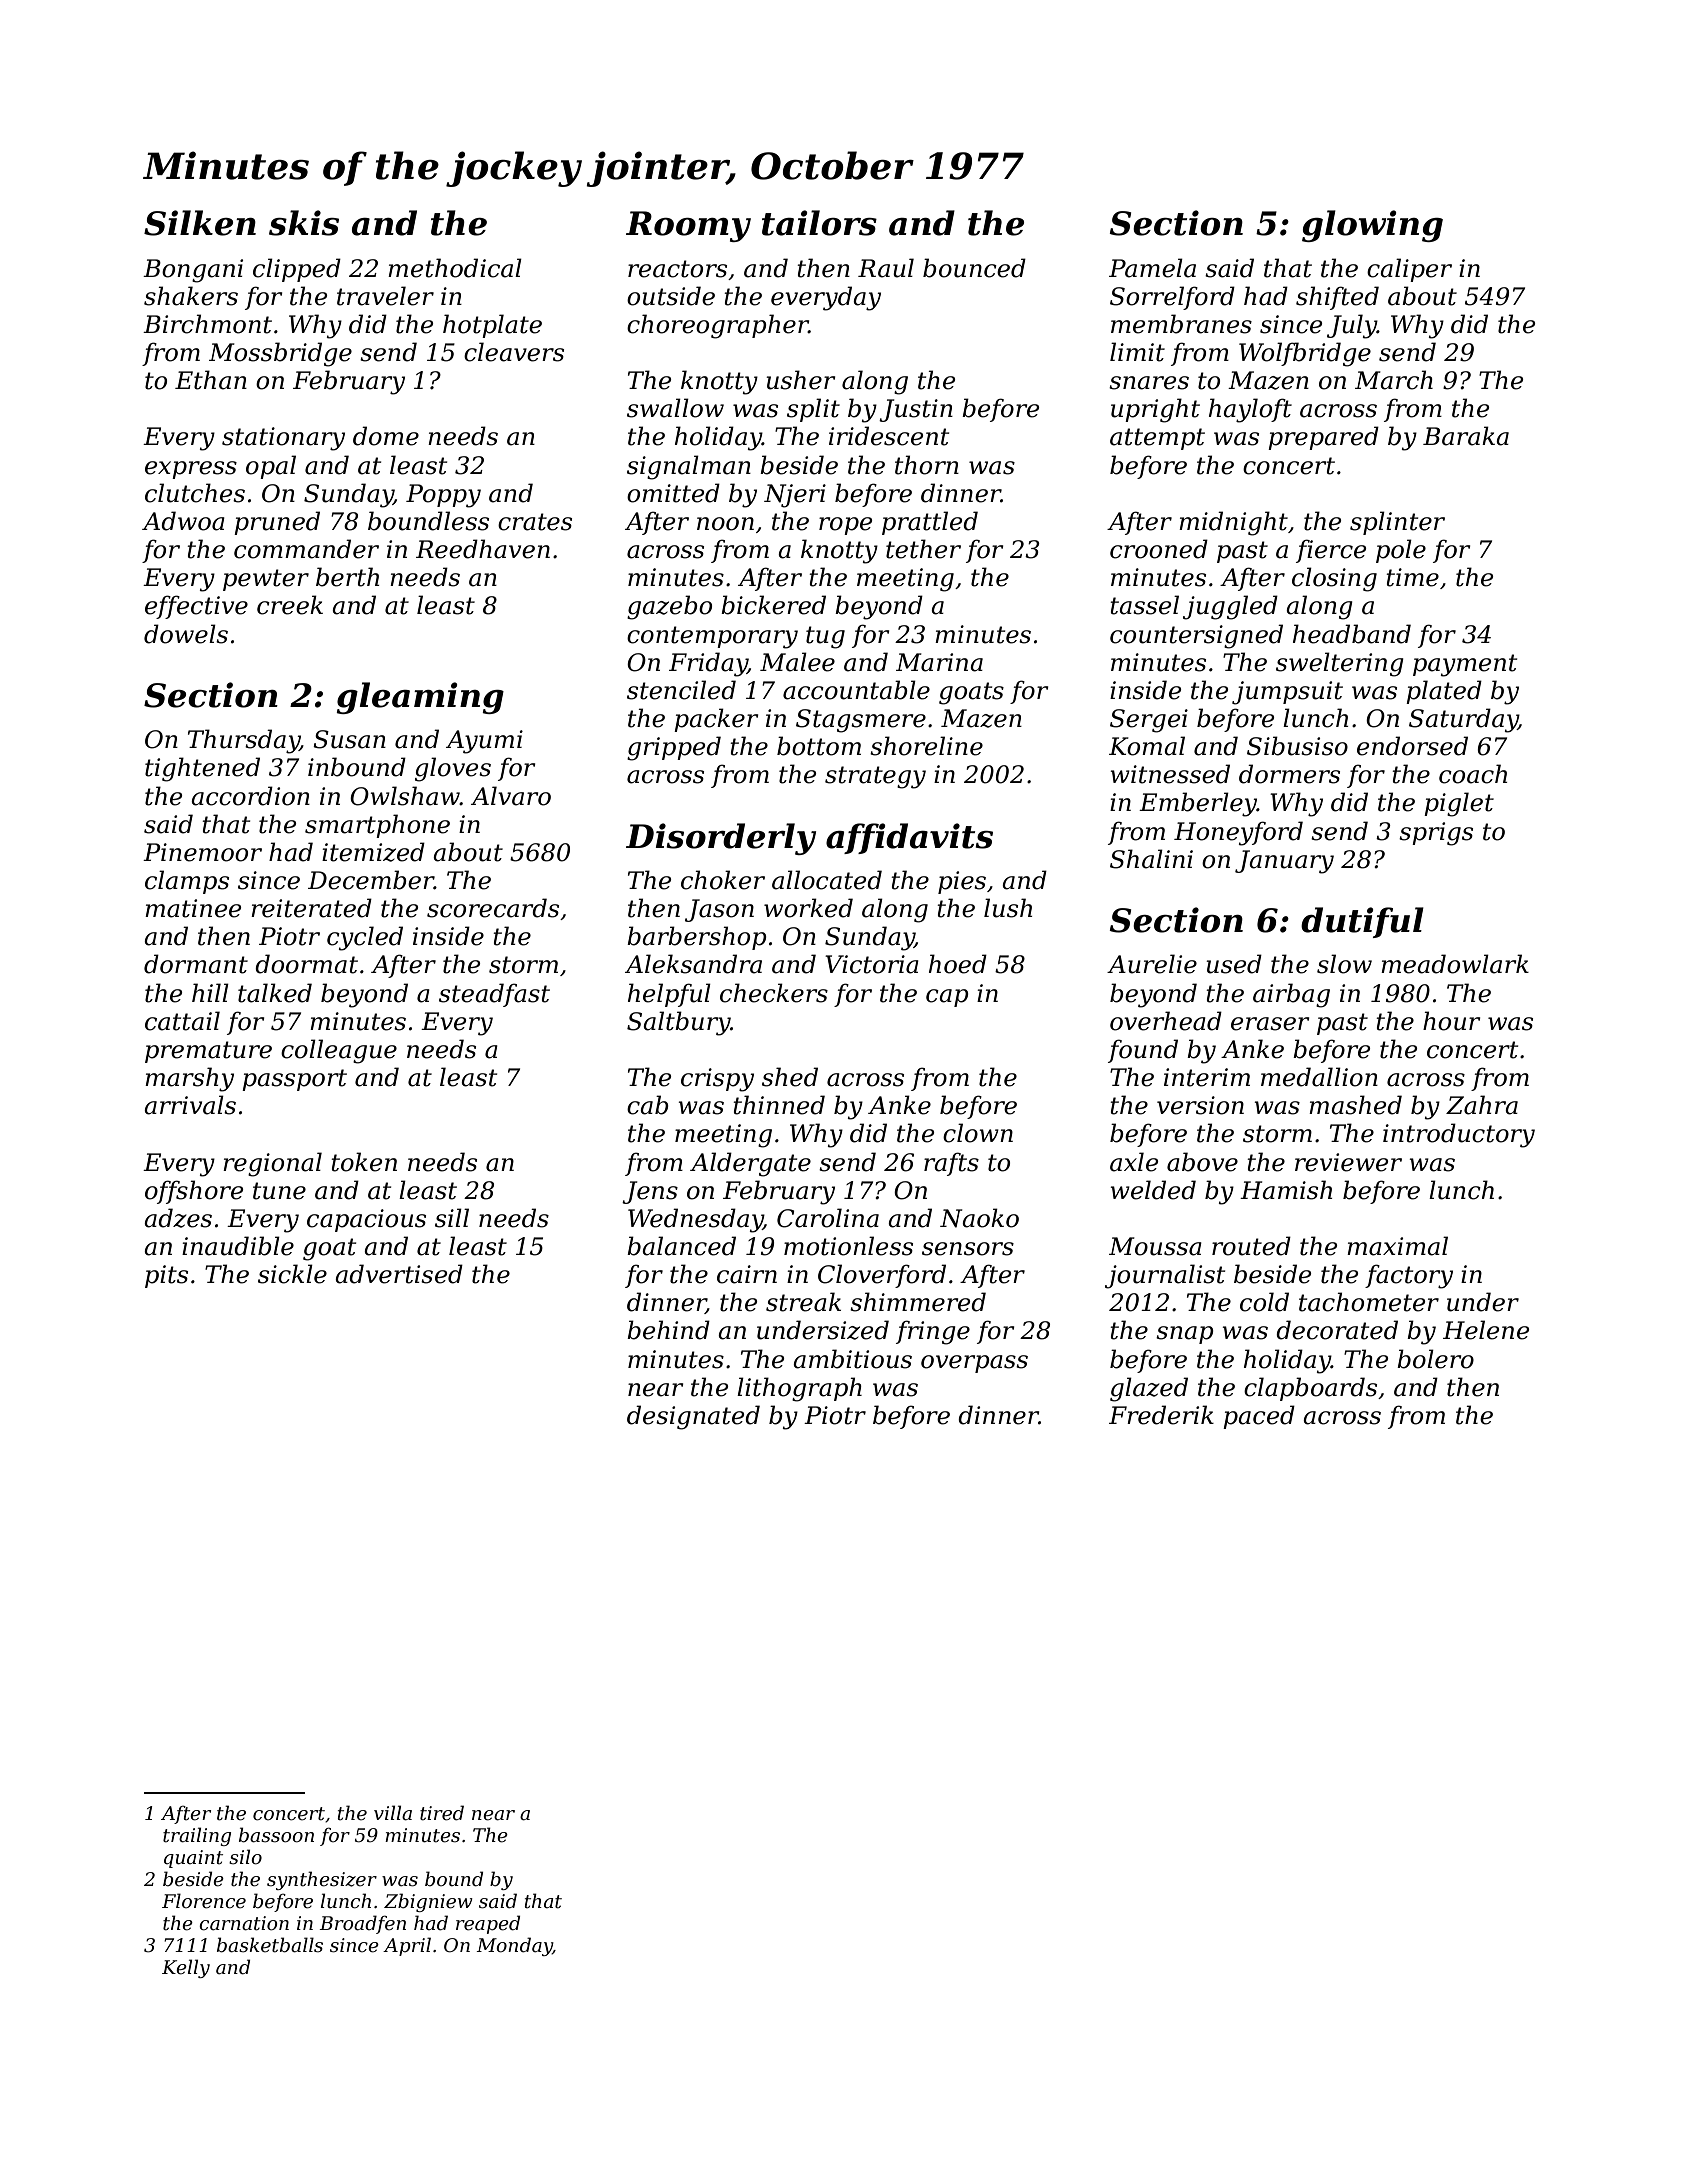  What do you see at coordinates (1465, 665) in the screenshot?
I see `payment` at bounding box center [1465, 665].
